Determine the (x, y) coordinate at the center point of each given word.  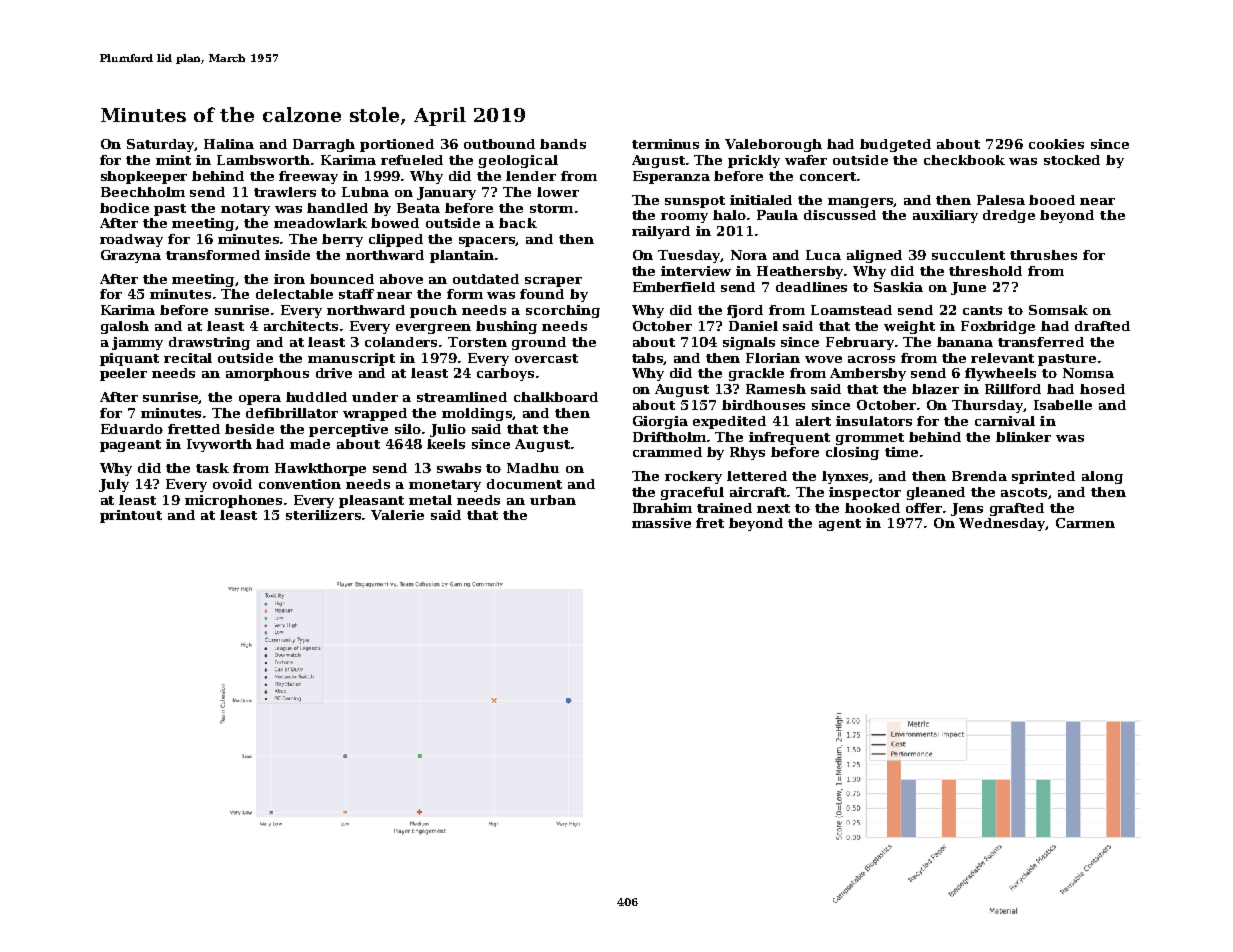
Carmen (1085, 523)
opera (260, 400)
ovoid (232, 484)
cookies (1056, 144)
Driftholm (669, 437)
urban (553, 500)
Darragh (324, 145)
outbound (499, 144)
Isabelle (1063, 405)
